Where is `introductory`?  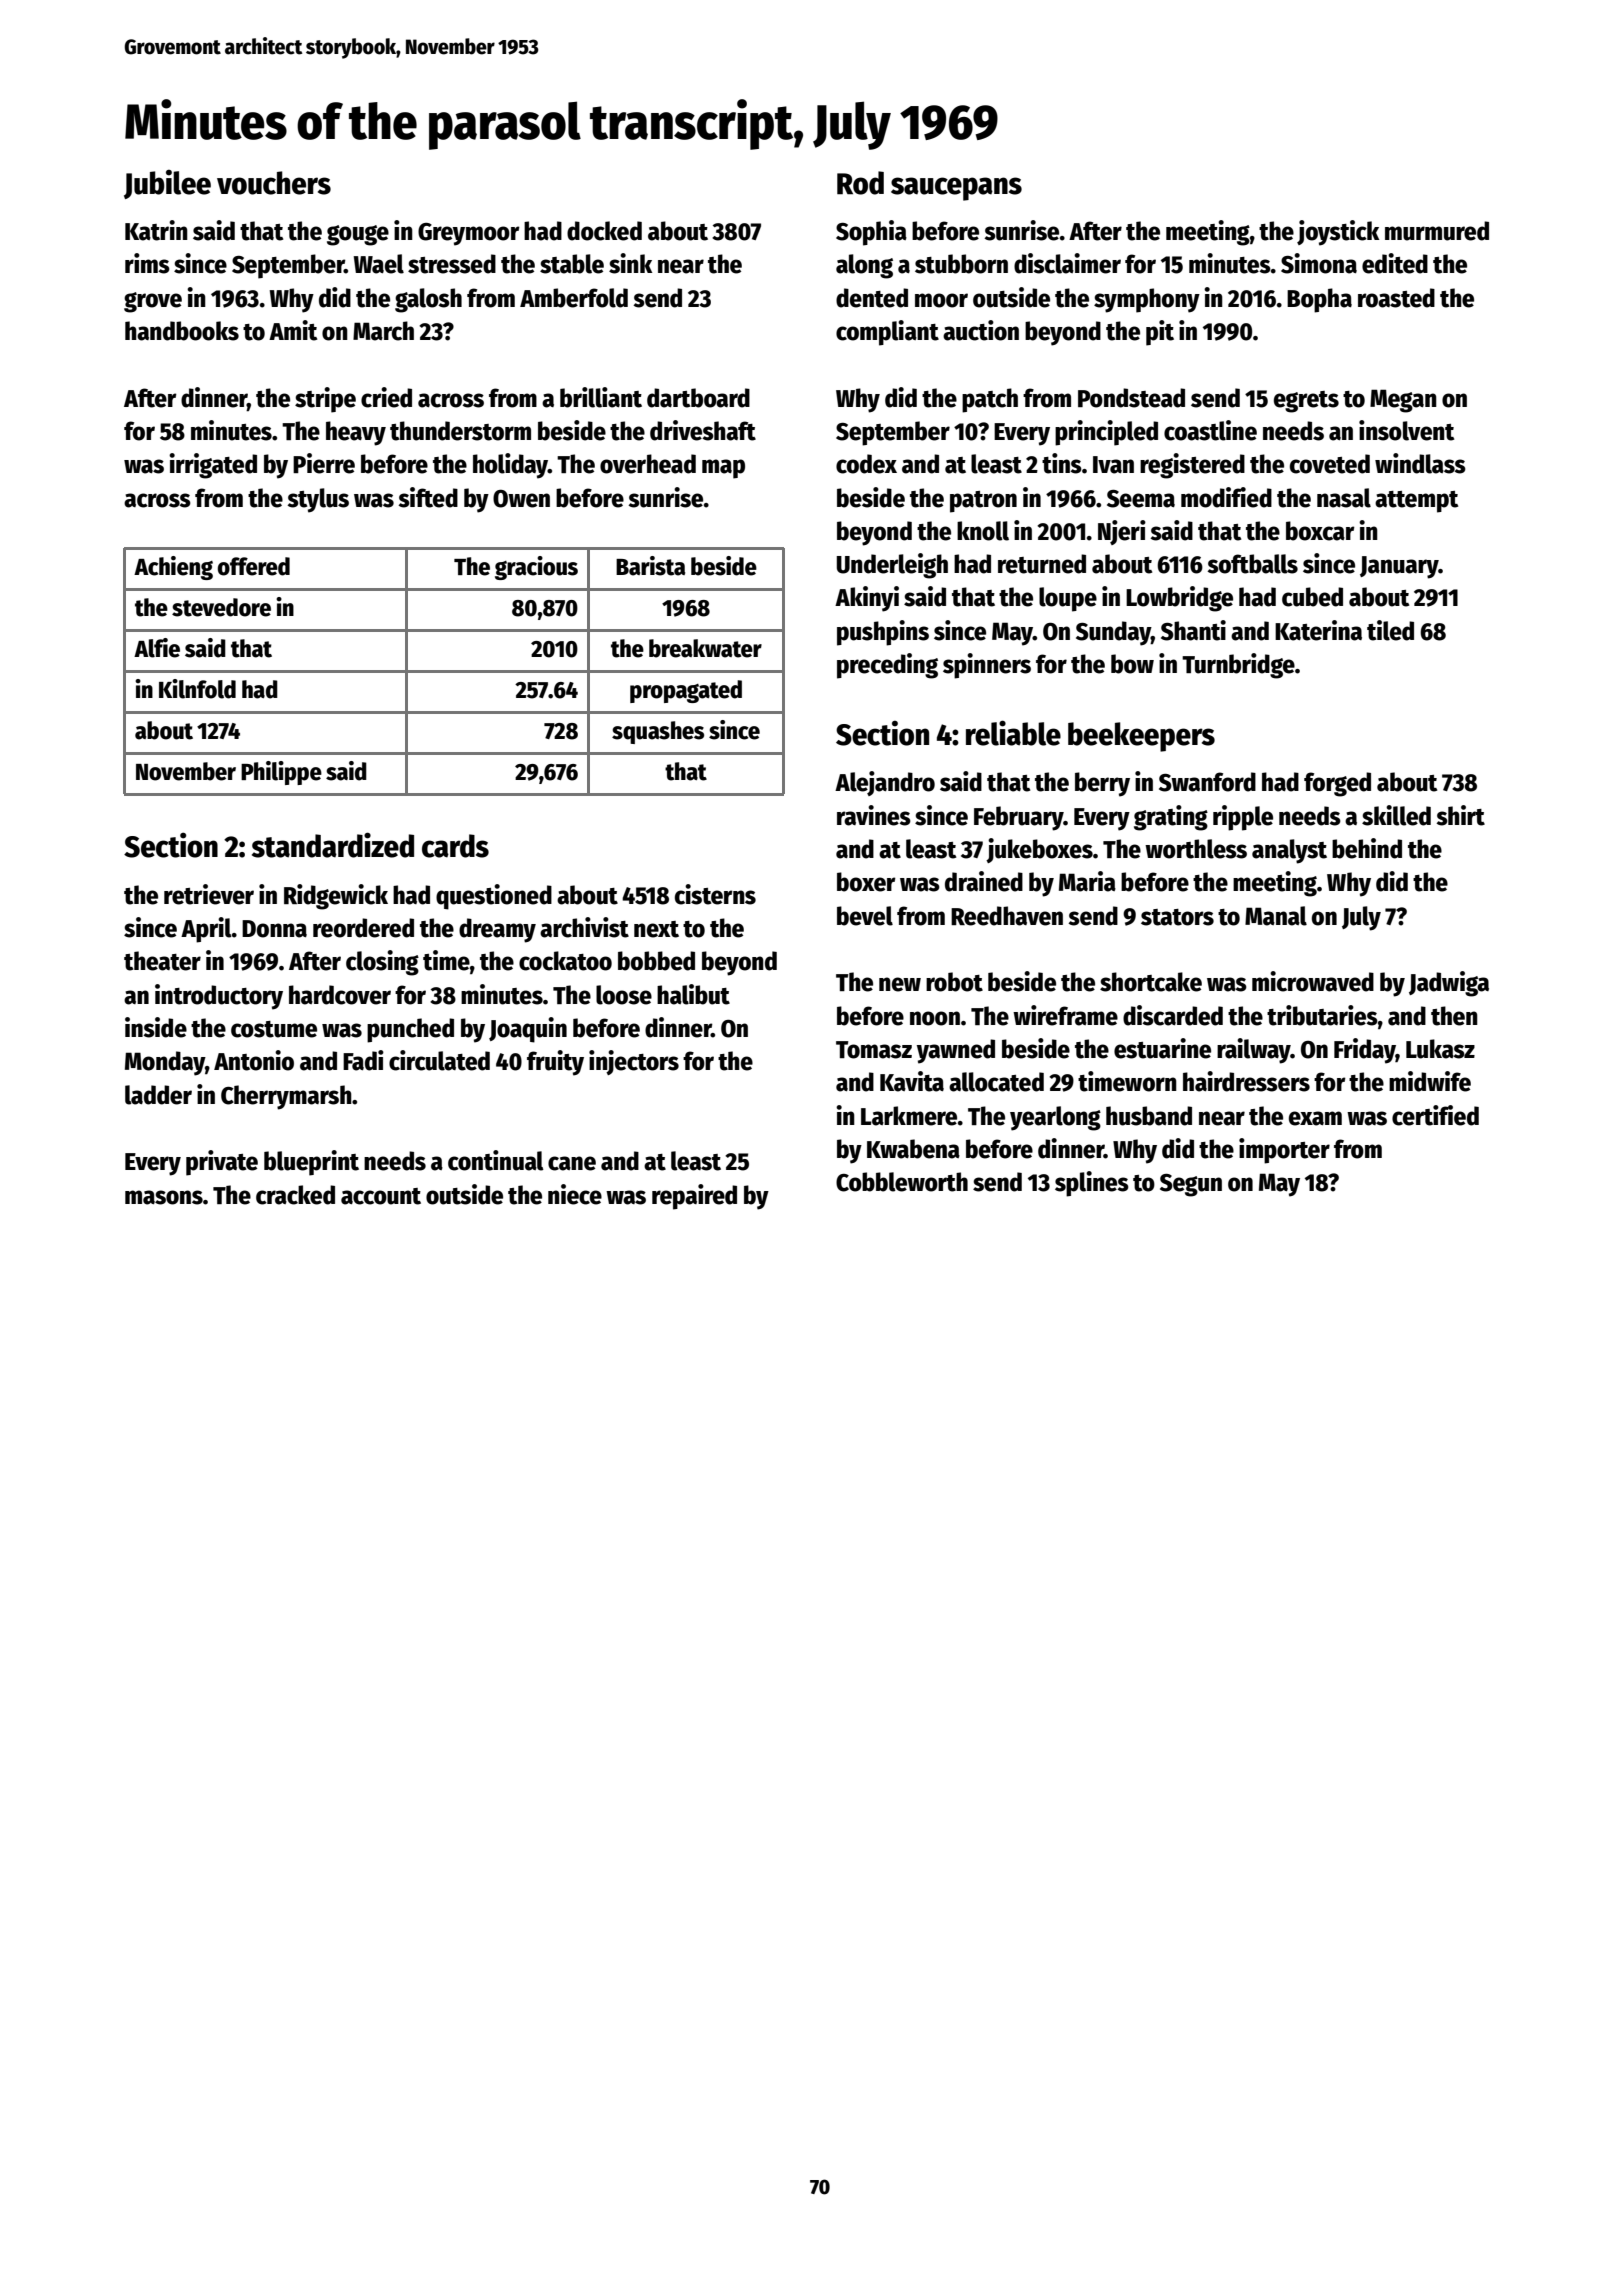 introductory is located at coordinates (219, 997).
